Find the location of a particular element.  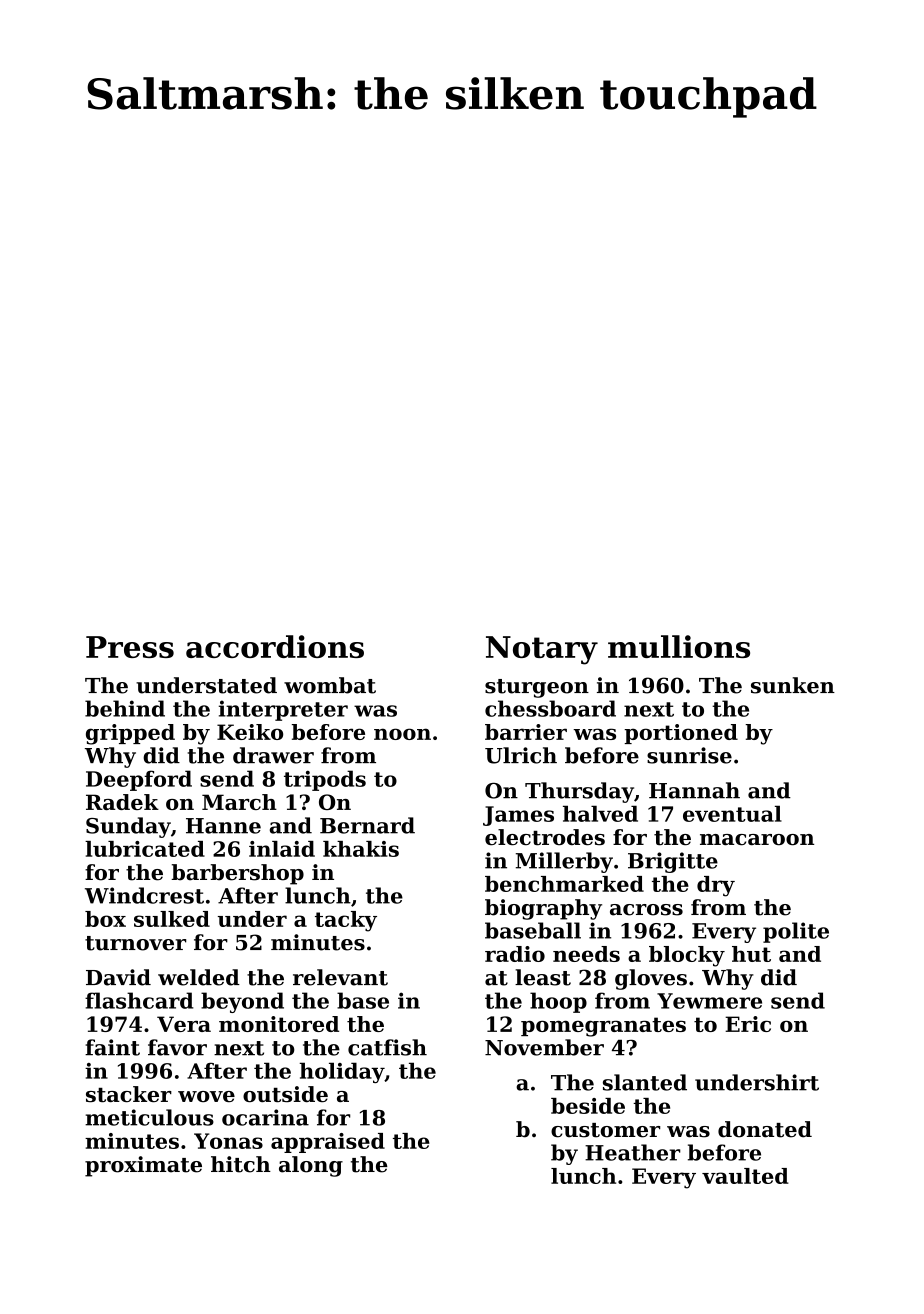

sunken is located at coordinates (793, 685).
